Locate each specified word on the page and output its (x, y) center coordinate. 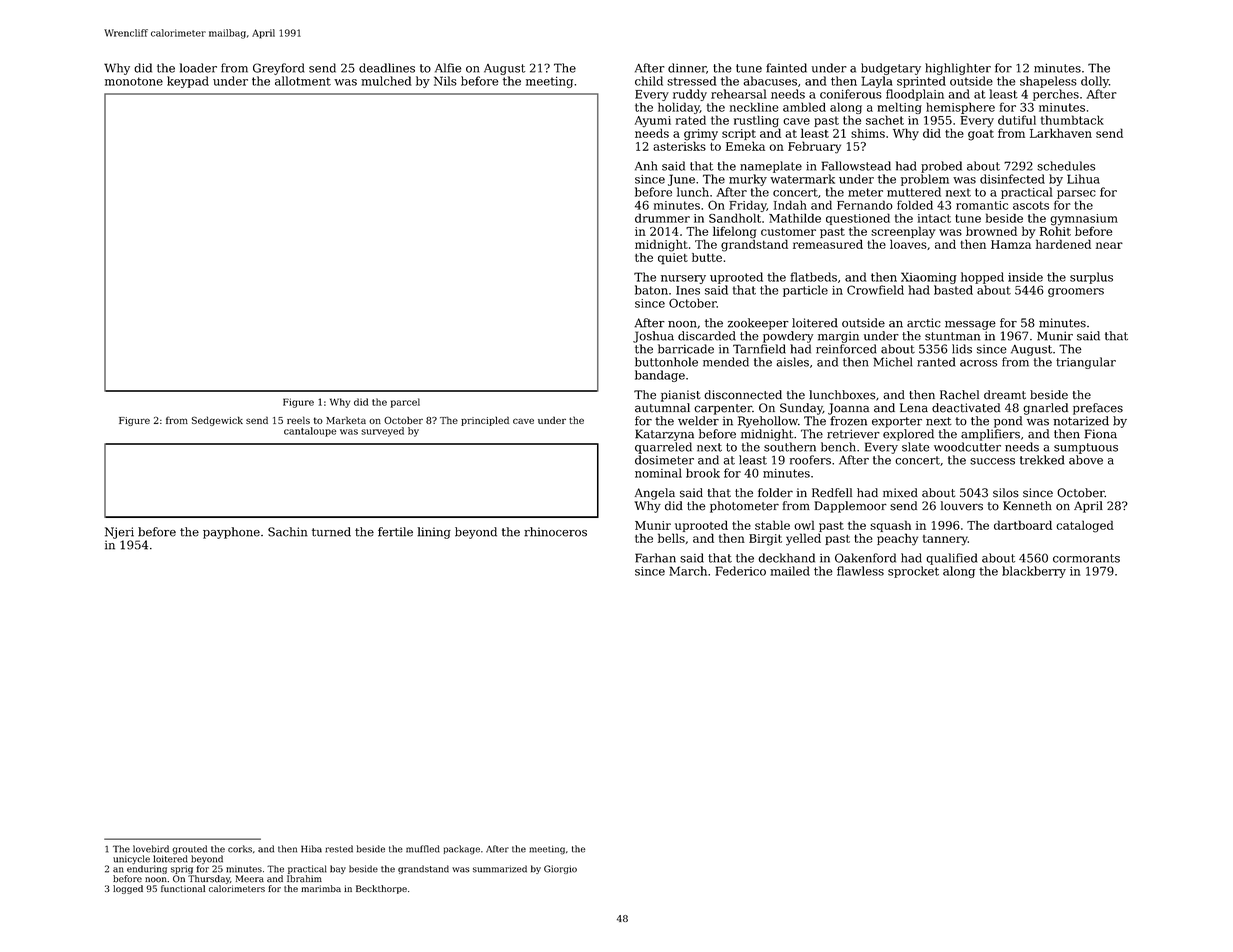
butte (707, 257)
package (462, 850)
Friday (748, 206)
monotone (134, 81)
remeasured (828, 244)
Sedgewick (217, 421)
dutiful (1017, 120)
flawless (860, 571)
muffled (423, 849)
